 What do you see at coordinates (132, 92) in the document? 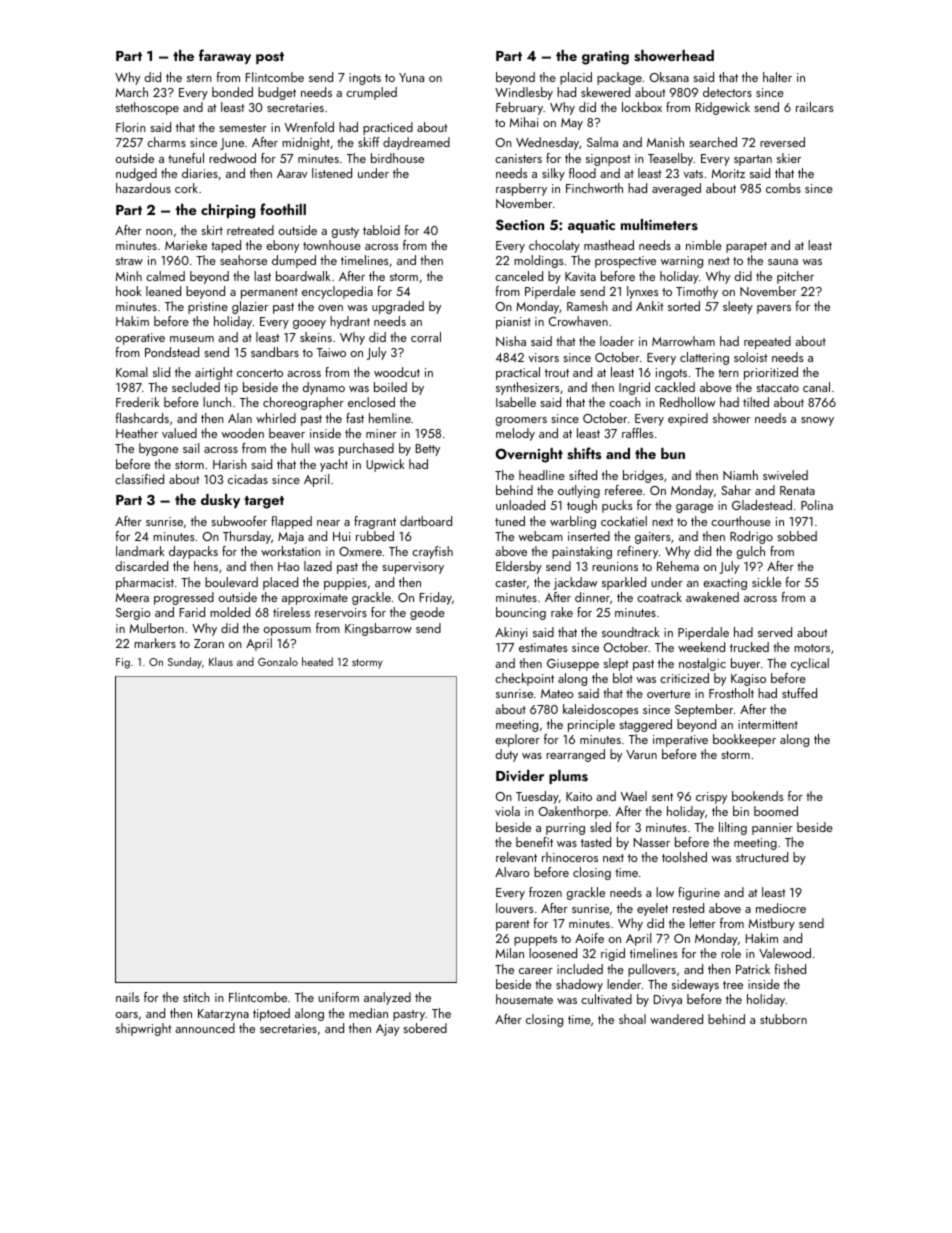
I see `March` at bounding box center [132, 92].
